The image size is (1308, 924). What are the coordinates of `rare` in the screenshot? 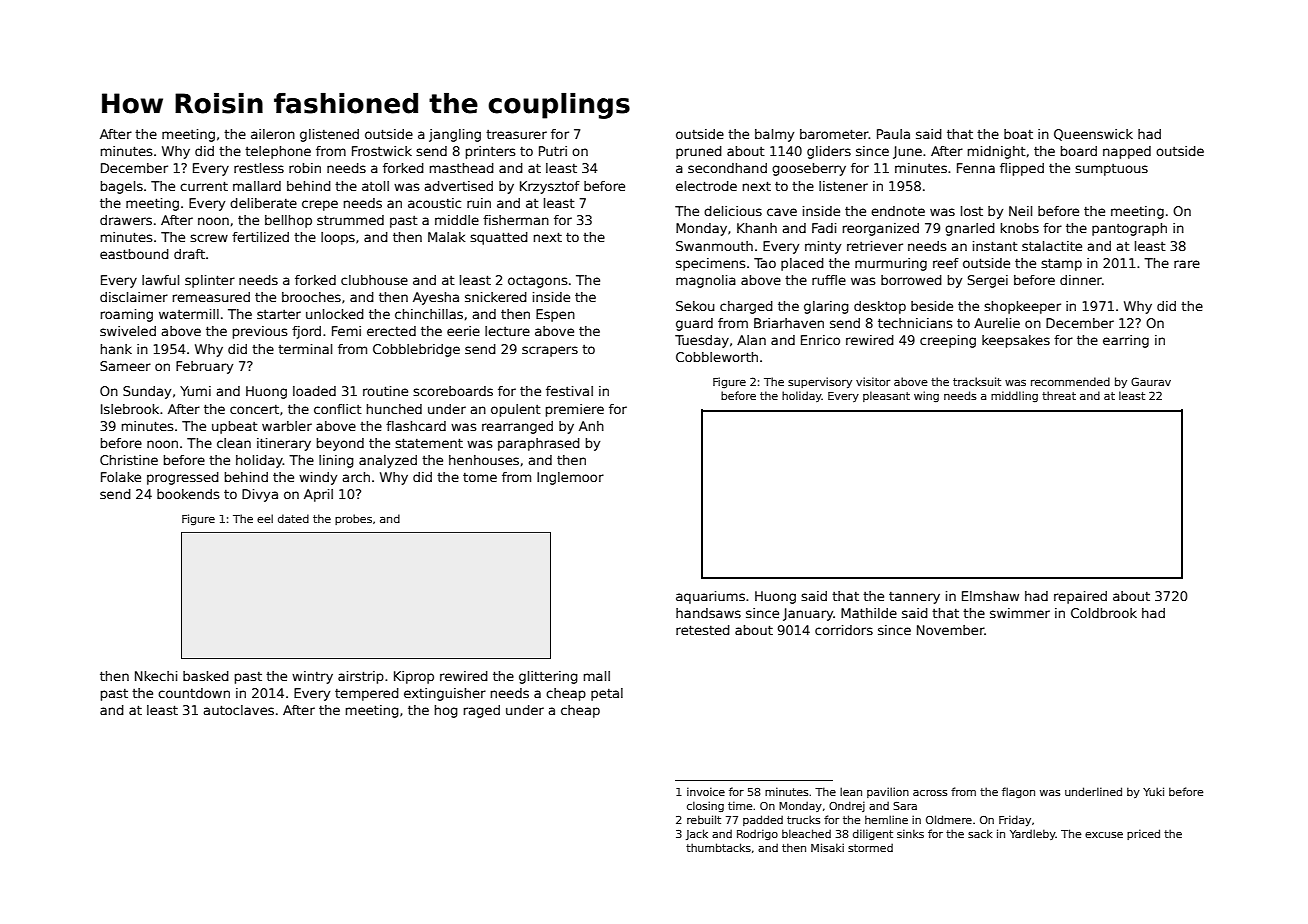 It's located at (1187, 264).
